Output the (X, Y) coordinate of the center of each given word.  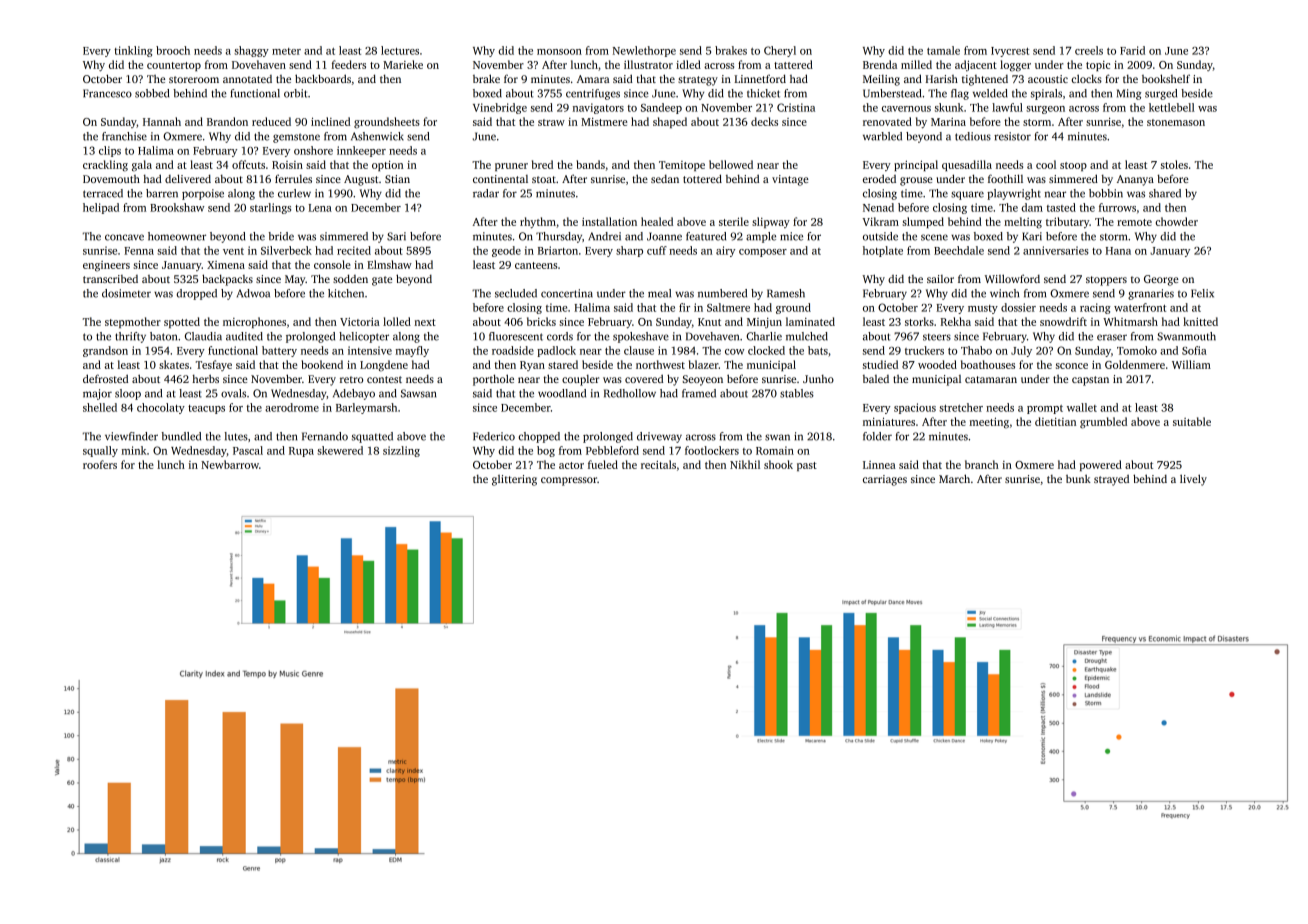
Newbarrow (230, 464)
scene (934, 237)
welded (990, 93)
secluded (516, 293)
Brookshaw (177, 207)
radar (486, 193)
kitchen (346, 293)
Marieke (403, 64)
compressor (569, 481)
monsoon (559, 52)
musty (983, 309)
